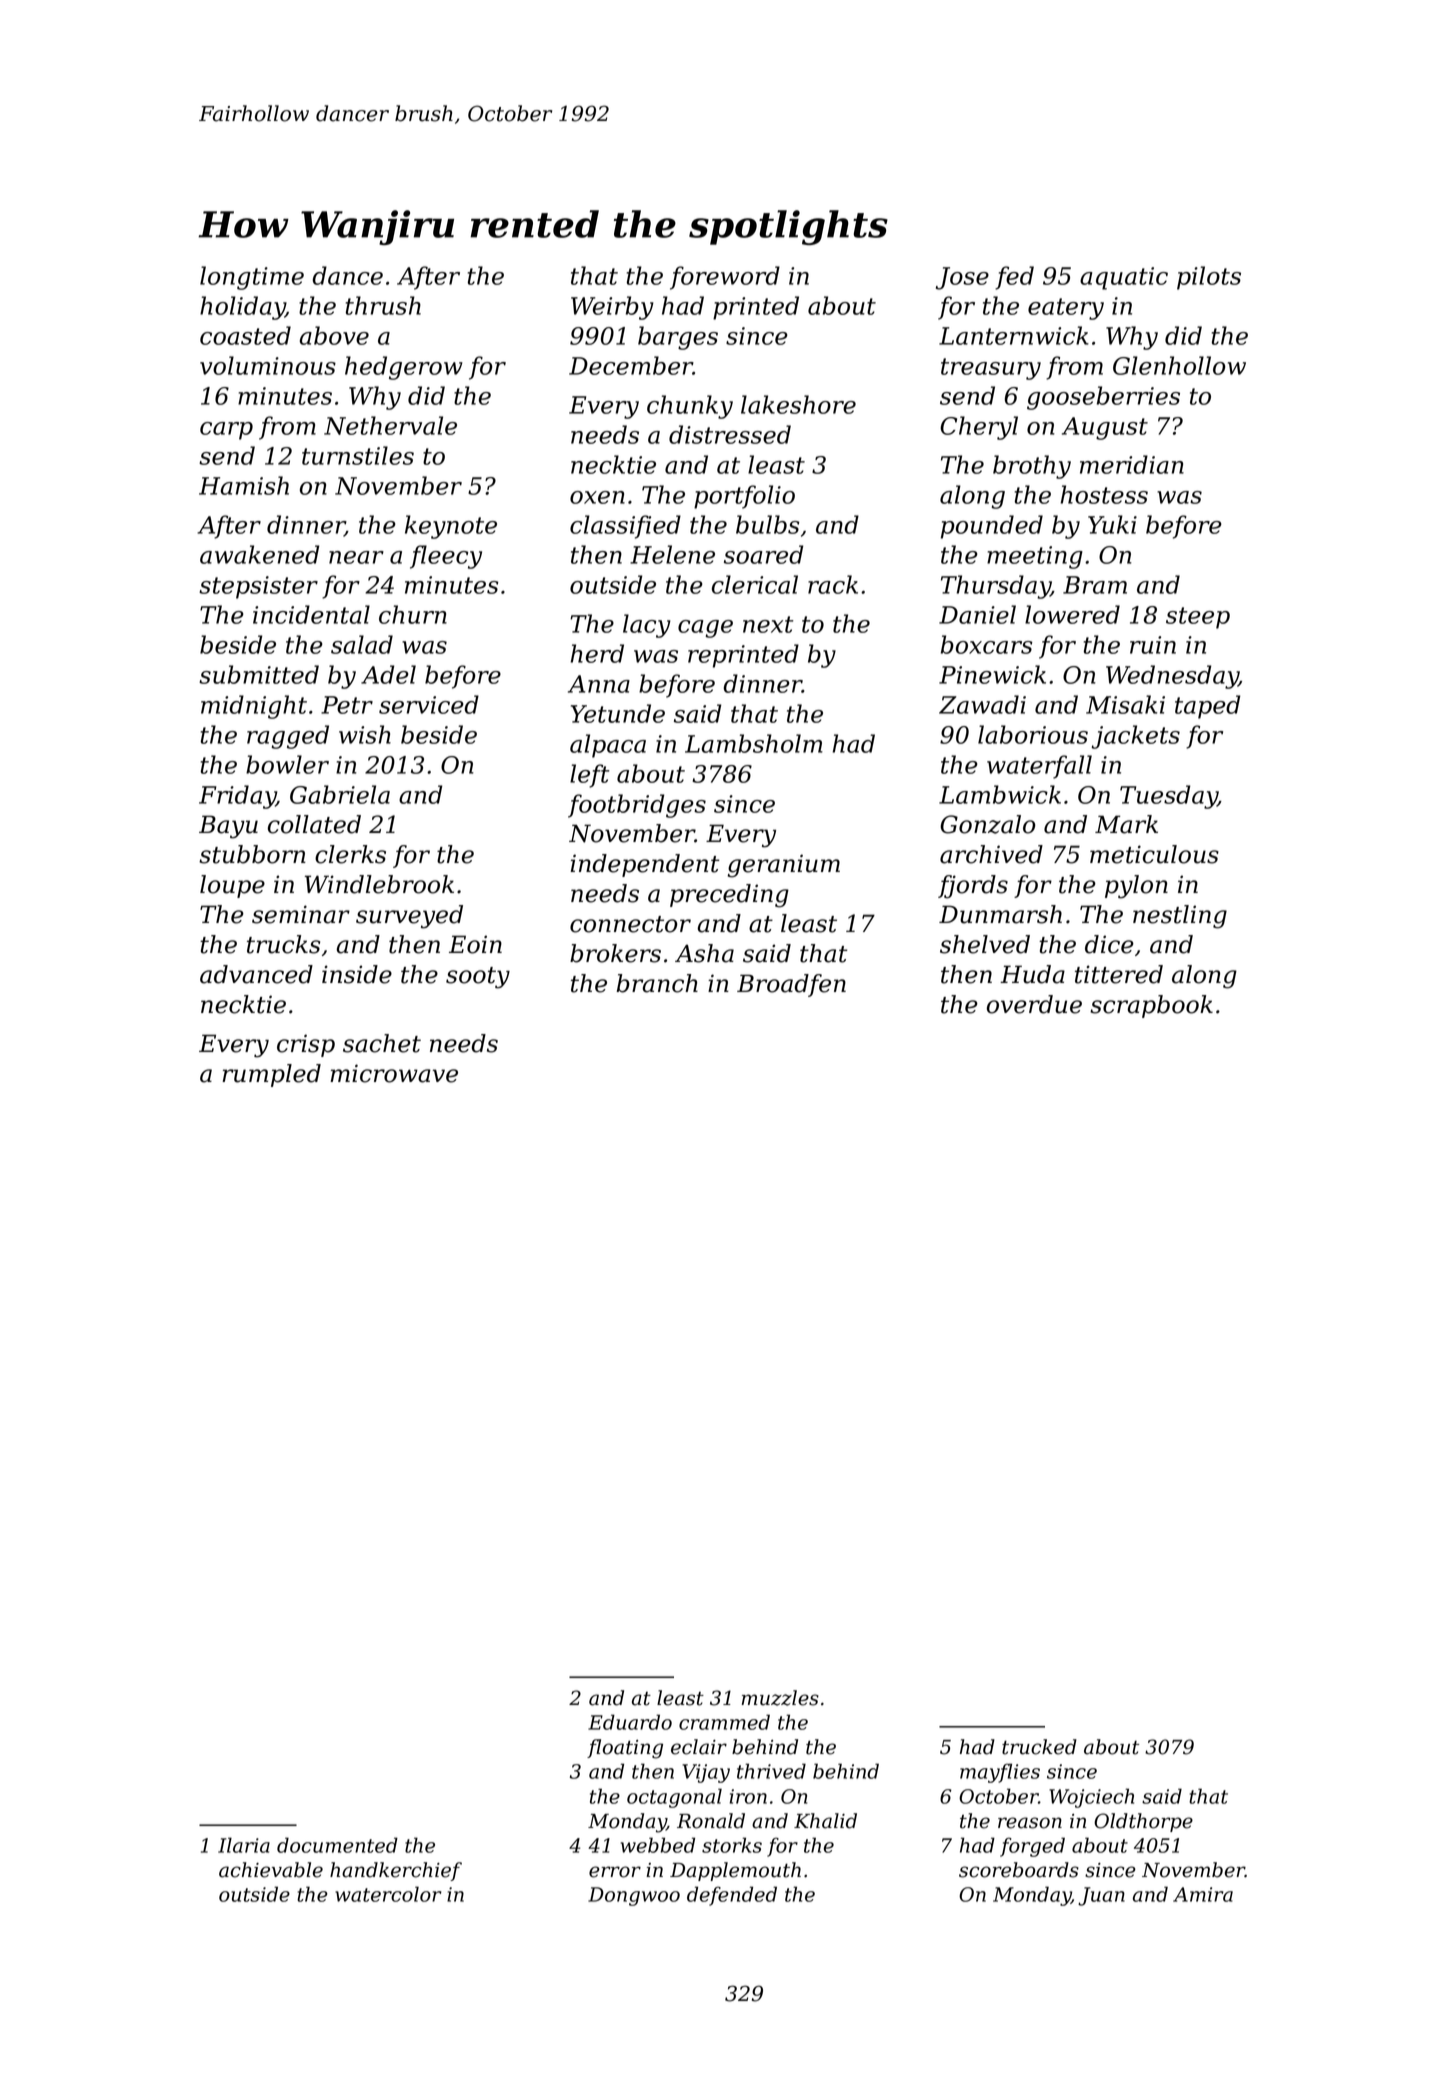 This image has width=1450, height=2100. I want to click on achievable, so click(271, 1870).
